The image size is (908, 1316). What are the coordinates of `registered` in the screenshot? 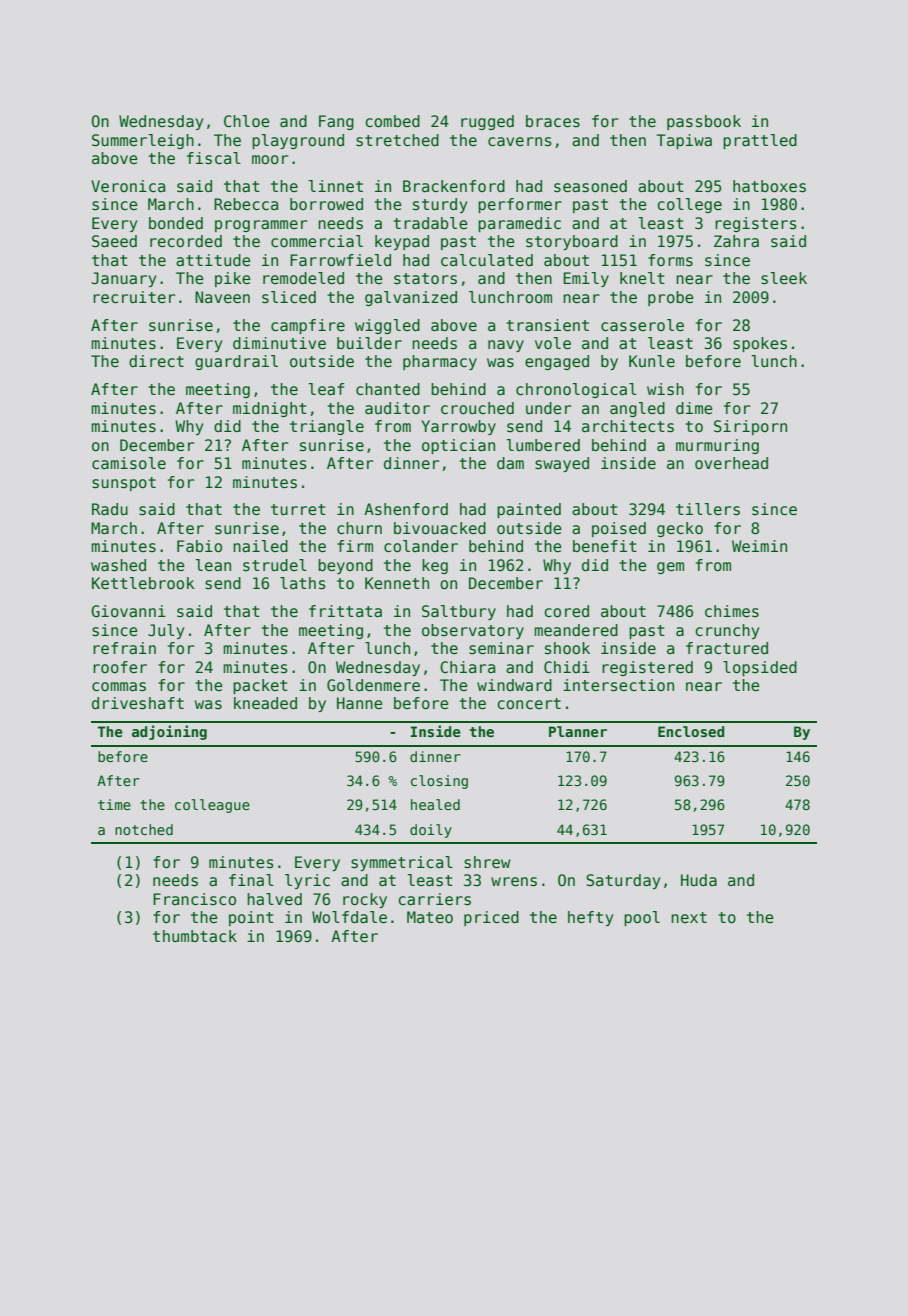 It's located at (647, 668).
